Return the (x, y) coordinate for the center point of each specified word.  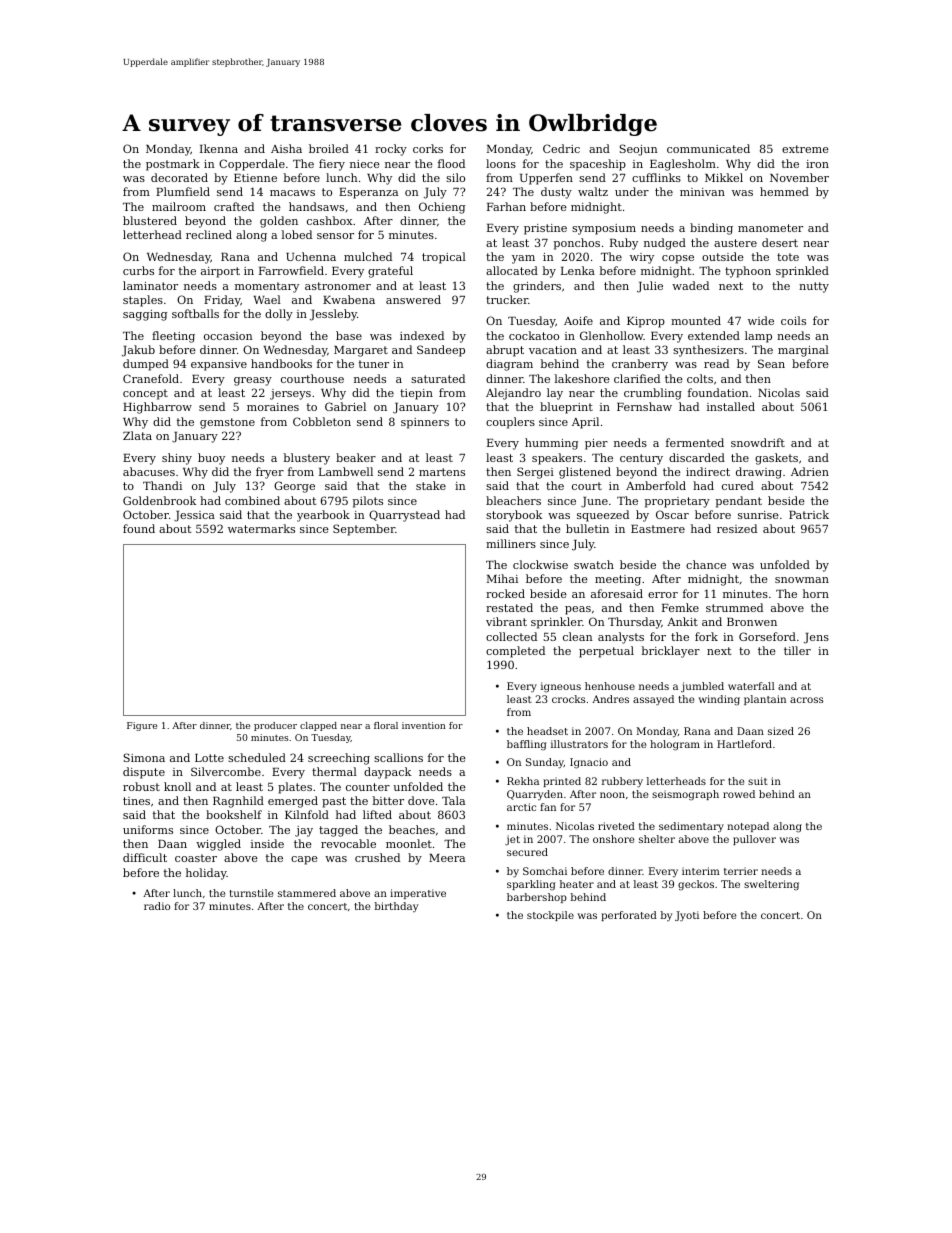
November (799, 177)
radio (157, 906)
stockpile (550, 916)
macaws (292, 193)
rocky (391, 150)
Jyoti (687, 916)
